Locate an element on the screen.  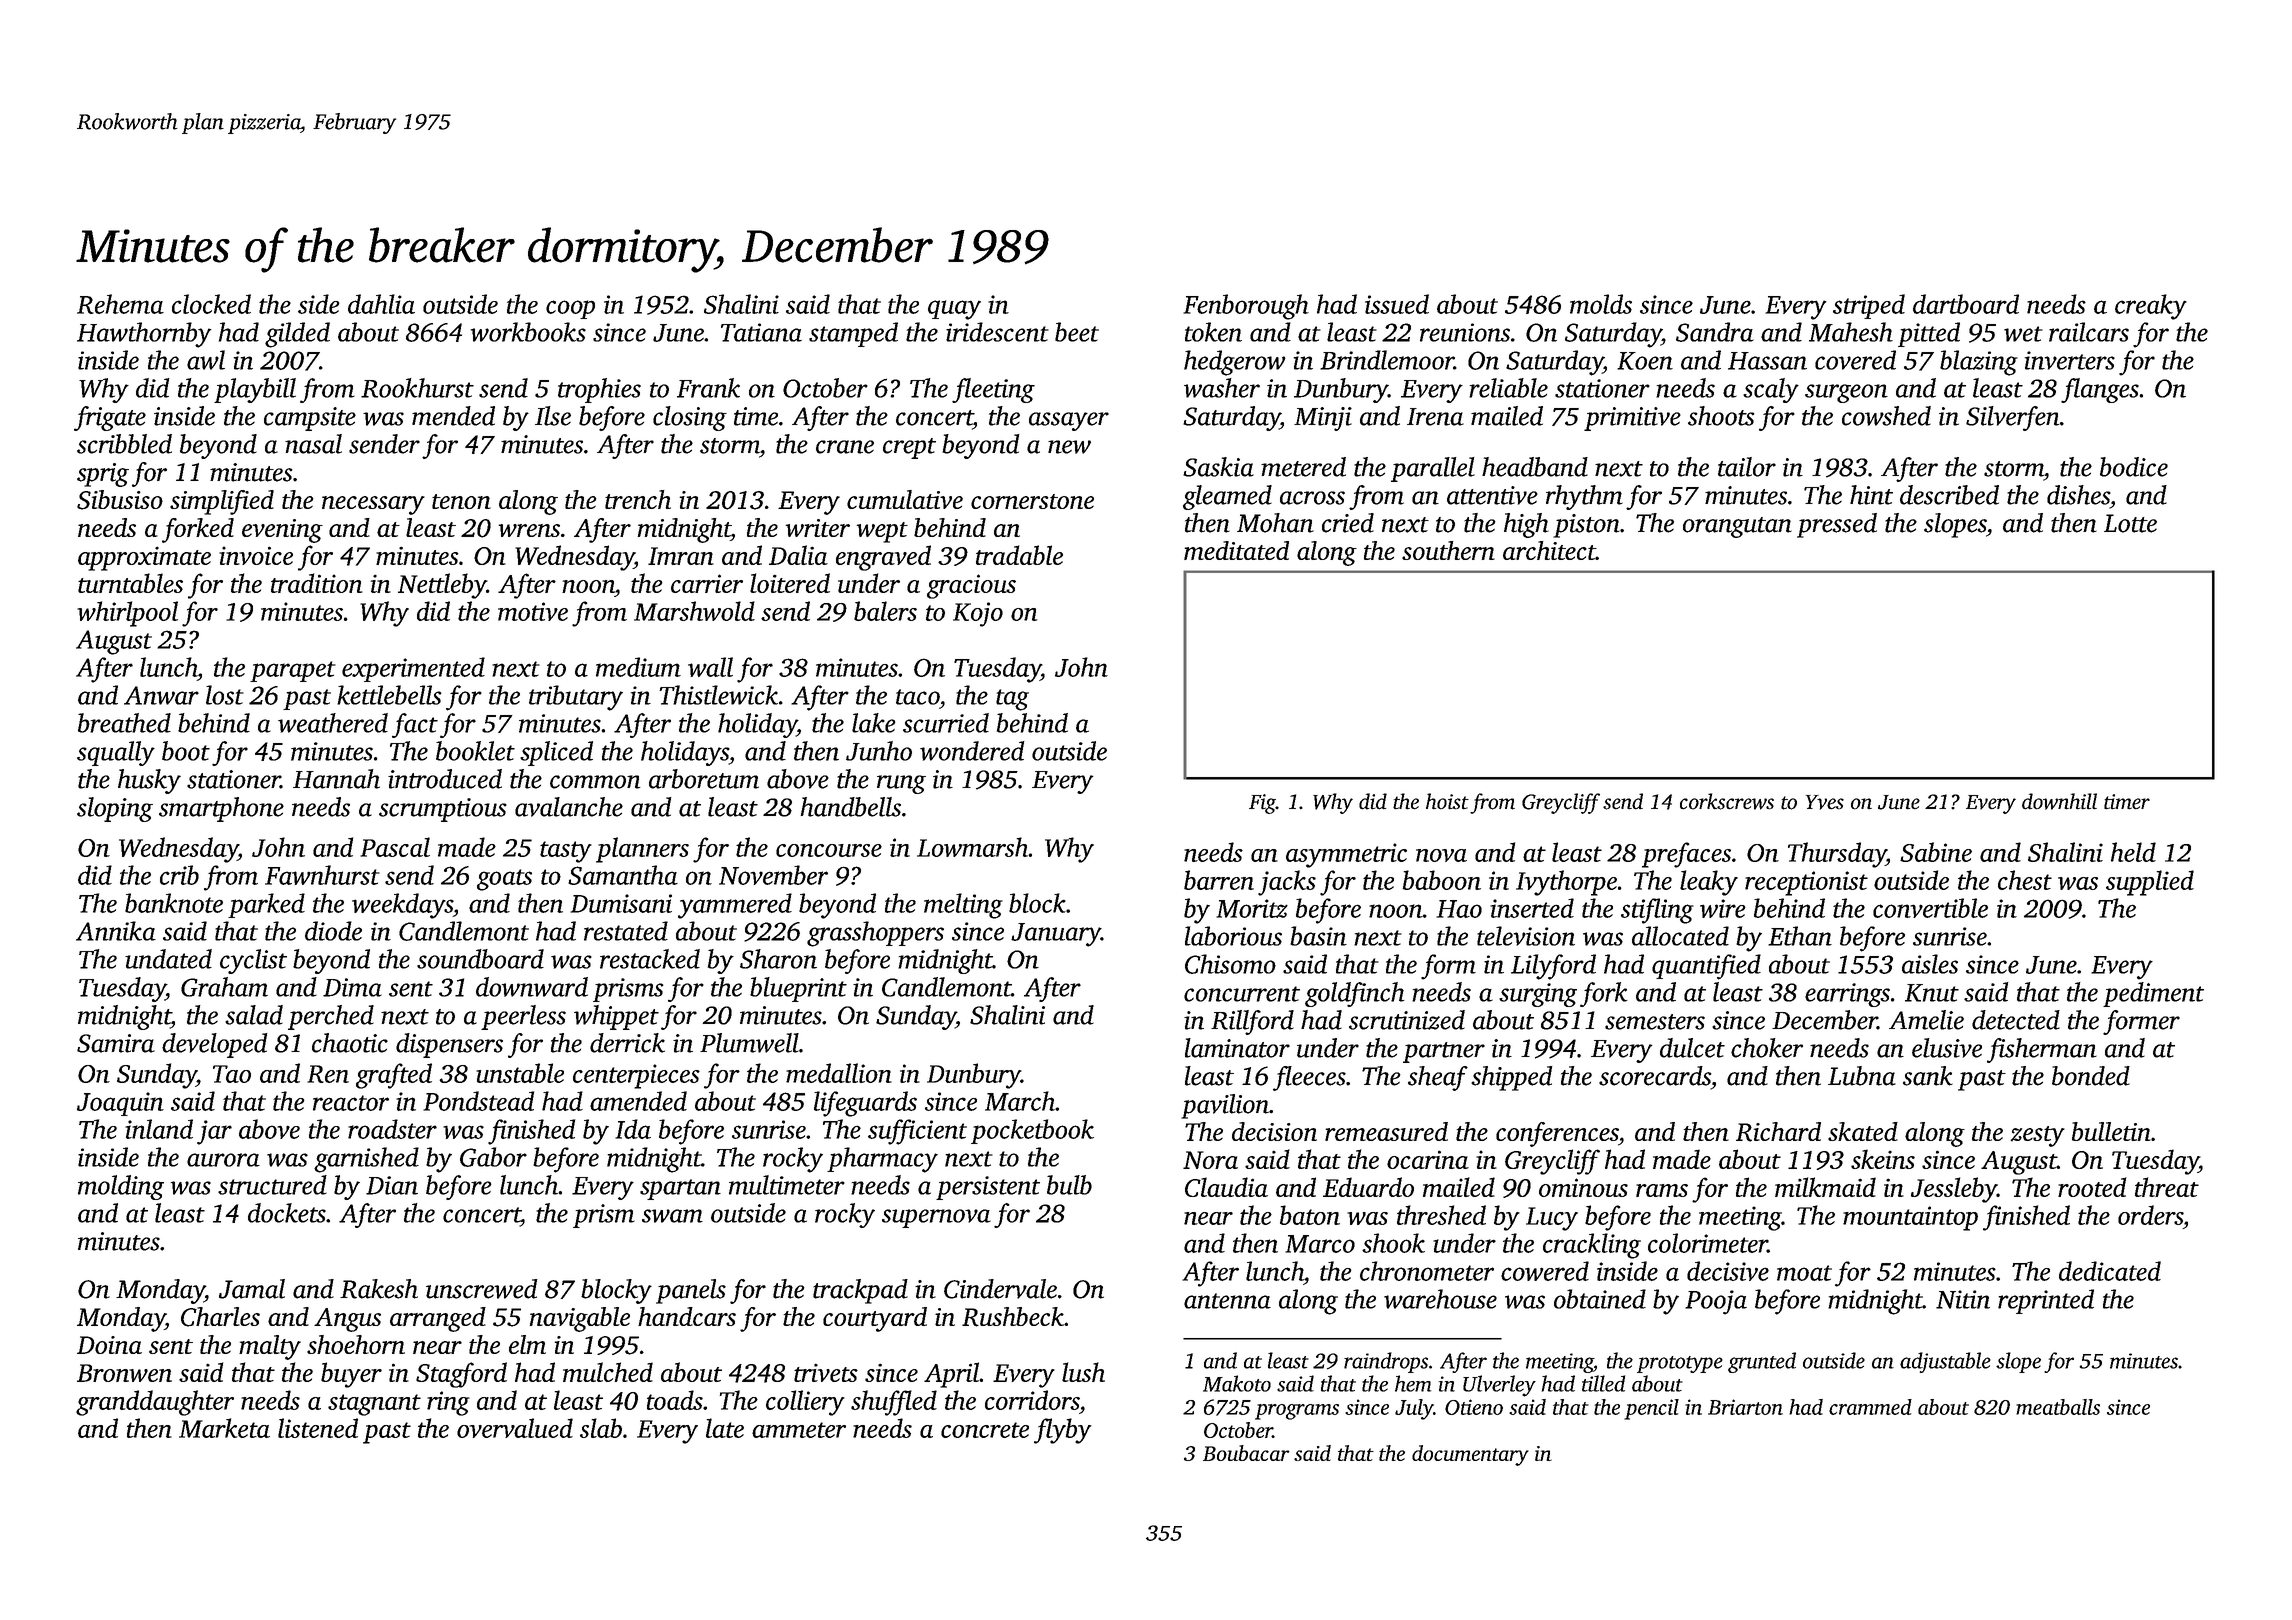
Dian is located at coordinates (392, 1185).
